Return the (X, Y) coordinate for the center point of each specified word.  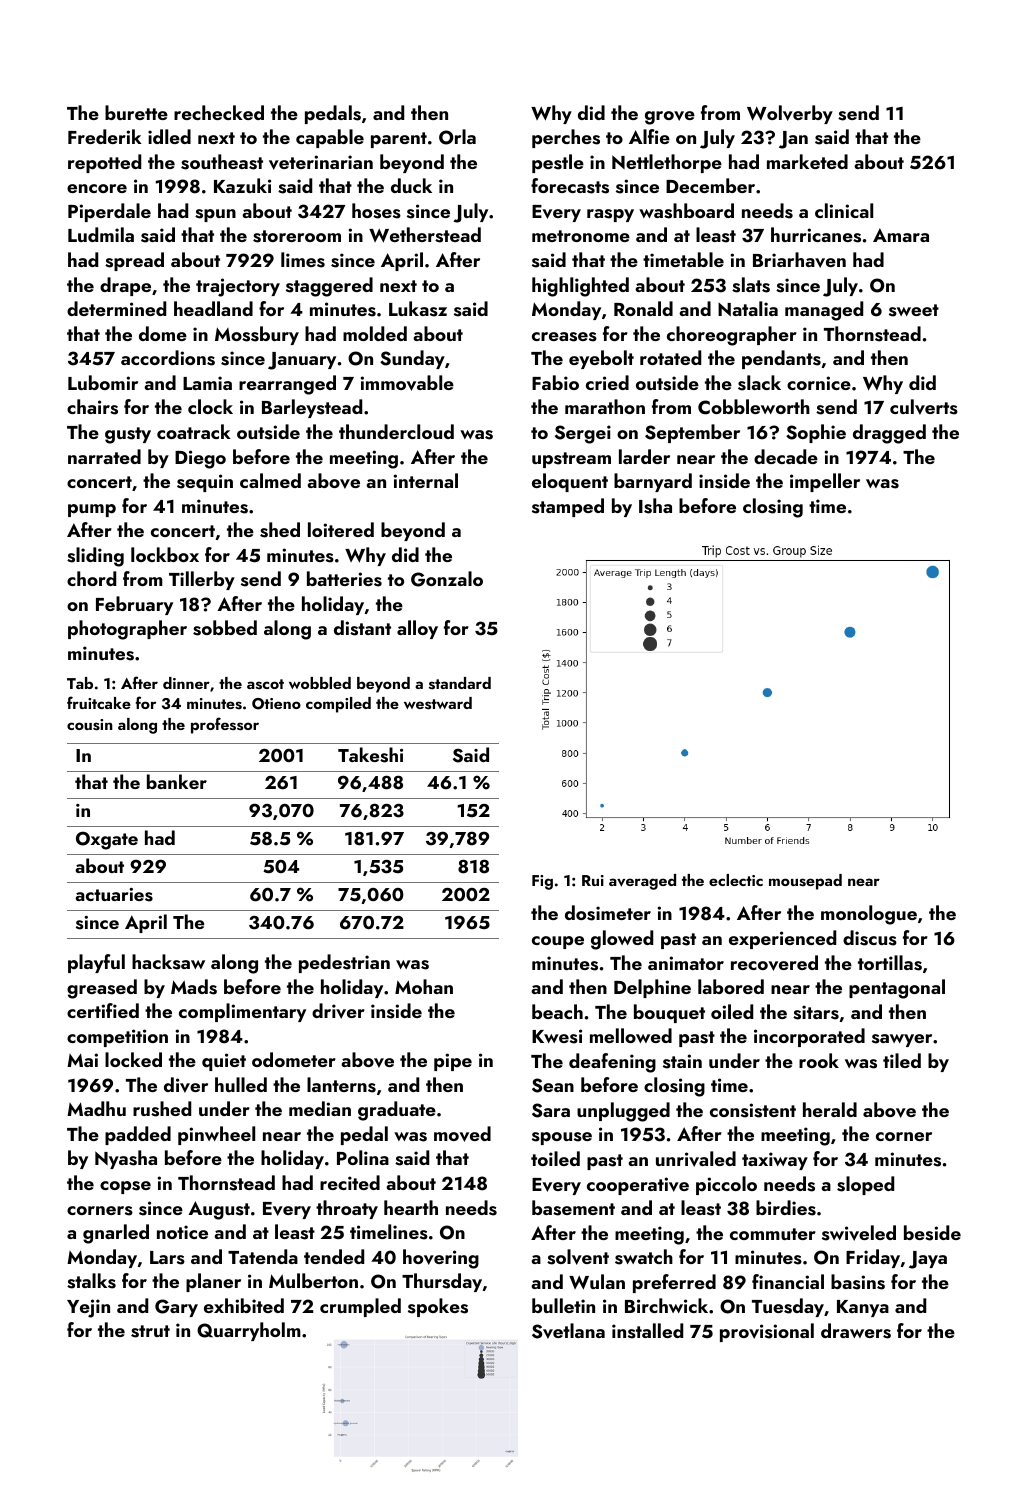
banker (177, 781)
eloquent (570, 482)
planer (213, 1282)
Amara (901, 235)
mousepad (805, 882)
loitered (341, 529)
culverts (924, 407)
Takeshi (370, 755)
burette (136, 112)
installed (647, 1331)
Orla (457, 137)
